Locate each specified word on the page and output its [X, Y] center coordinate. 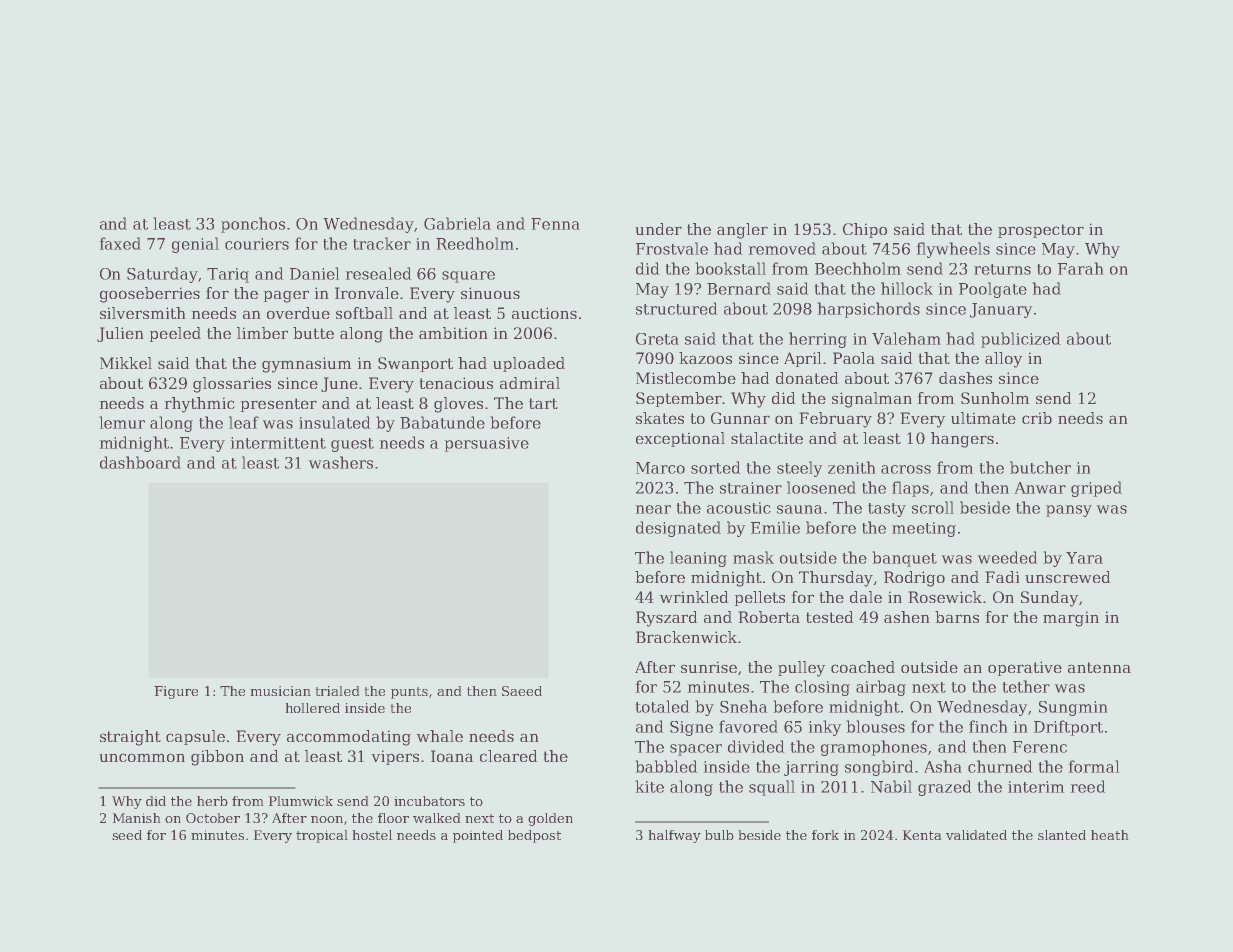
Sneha [743, 706]
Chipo [865, 230]
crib [1037, 418]
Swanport [415, 364]
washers [341, 462]
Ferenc [1040, 747]
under [659, 229]
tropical [322, 836]
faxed [120, 243]
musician [281, 691]
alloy [1003, 360]
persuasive [487, 444]
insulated [334, 422]
